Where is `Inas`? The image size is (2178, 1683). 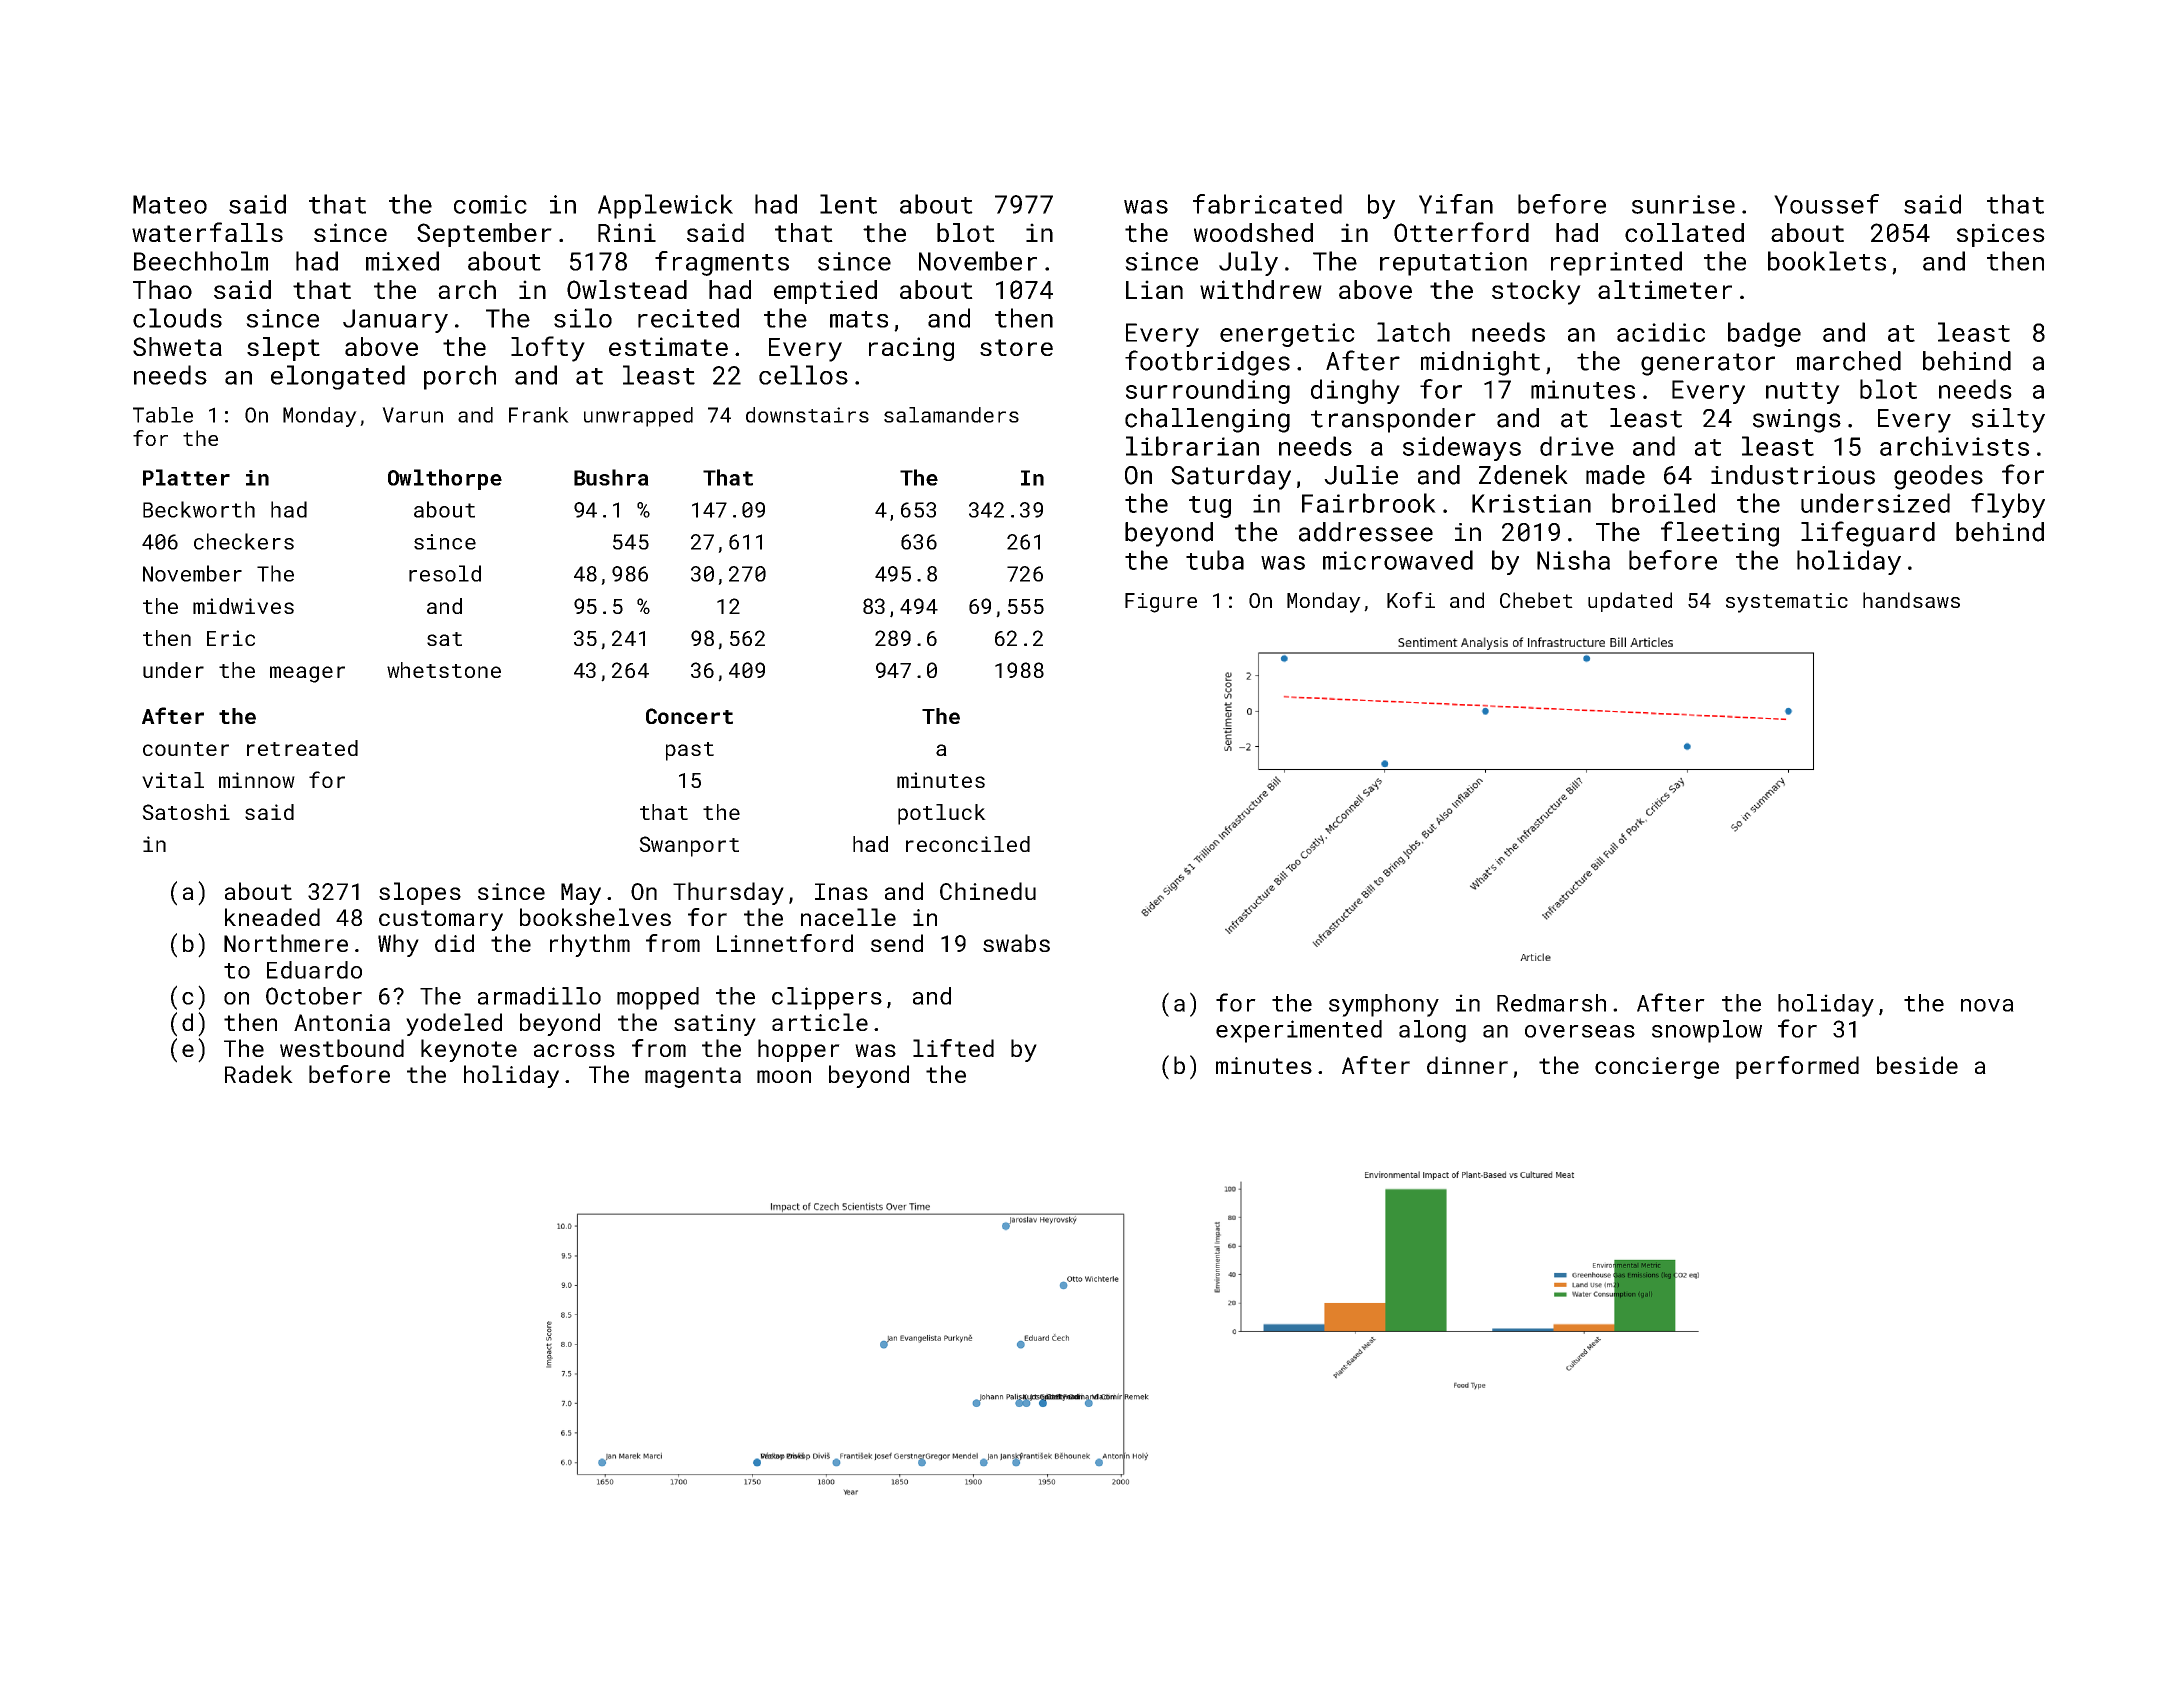 Inas is located at coordinates (841, 891).
